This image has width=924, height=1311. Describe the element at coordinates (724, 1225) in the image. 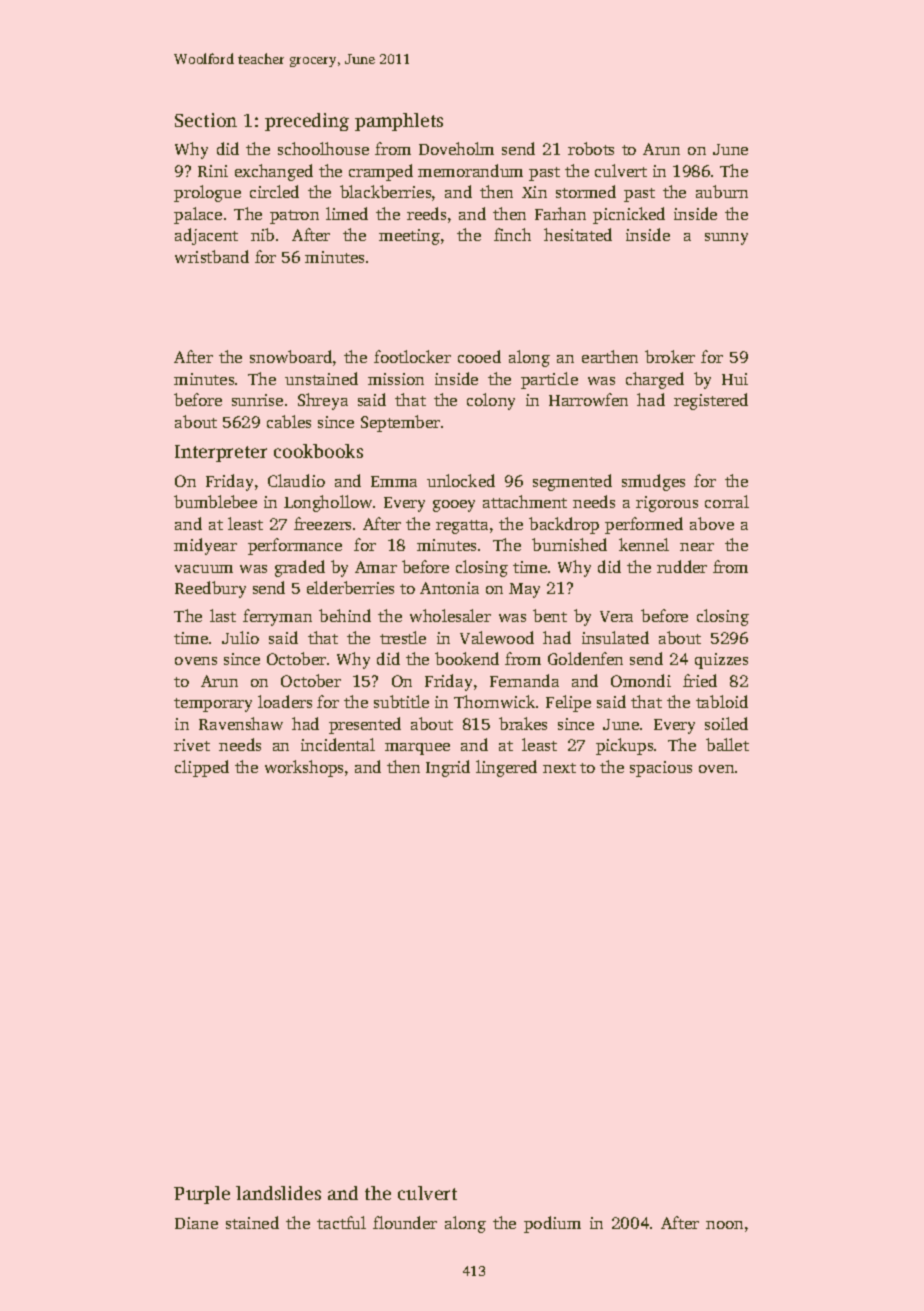

I see `noon` at that location.
